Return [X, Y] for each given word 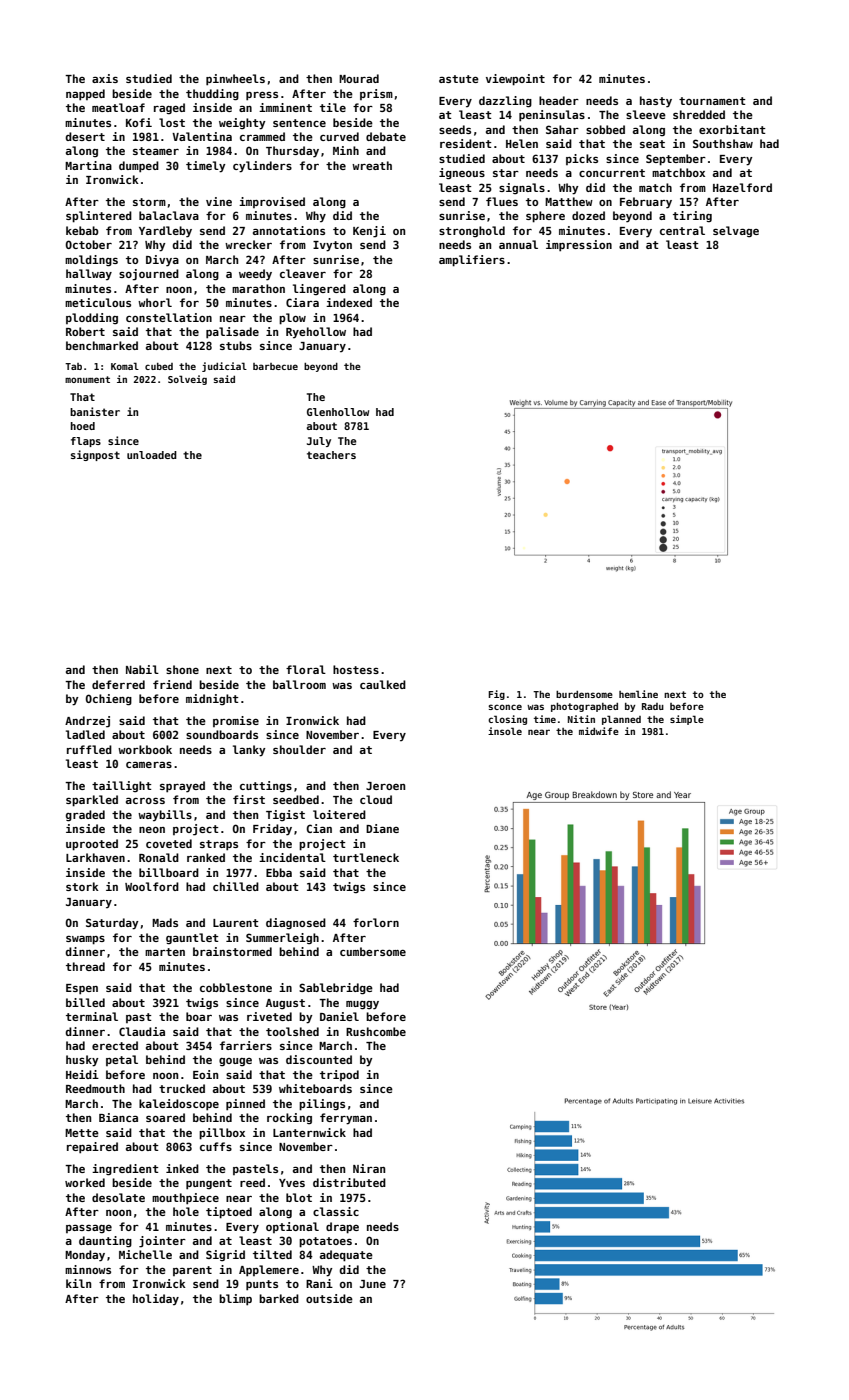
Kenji [369, 232]
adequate [346, 1256]
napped [85, 95]
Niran [369, 1168]
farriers [246, 1045]
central [682, 230]
